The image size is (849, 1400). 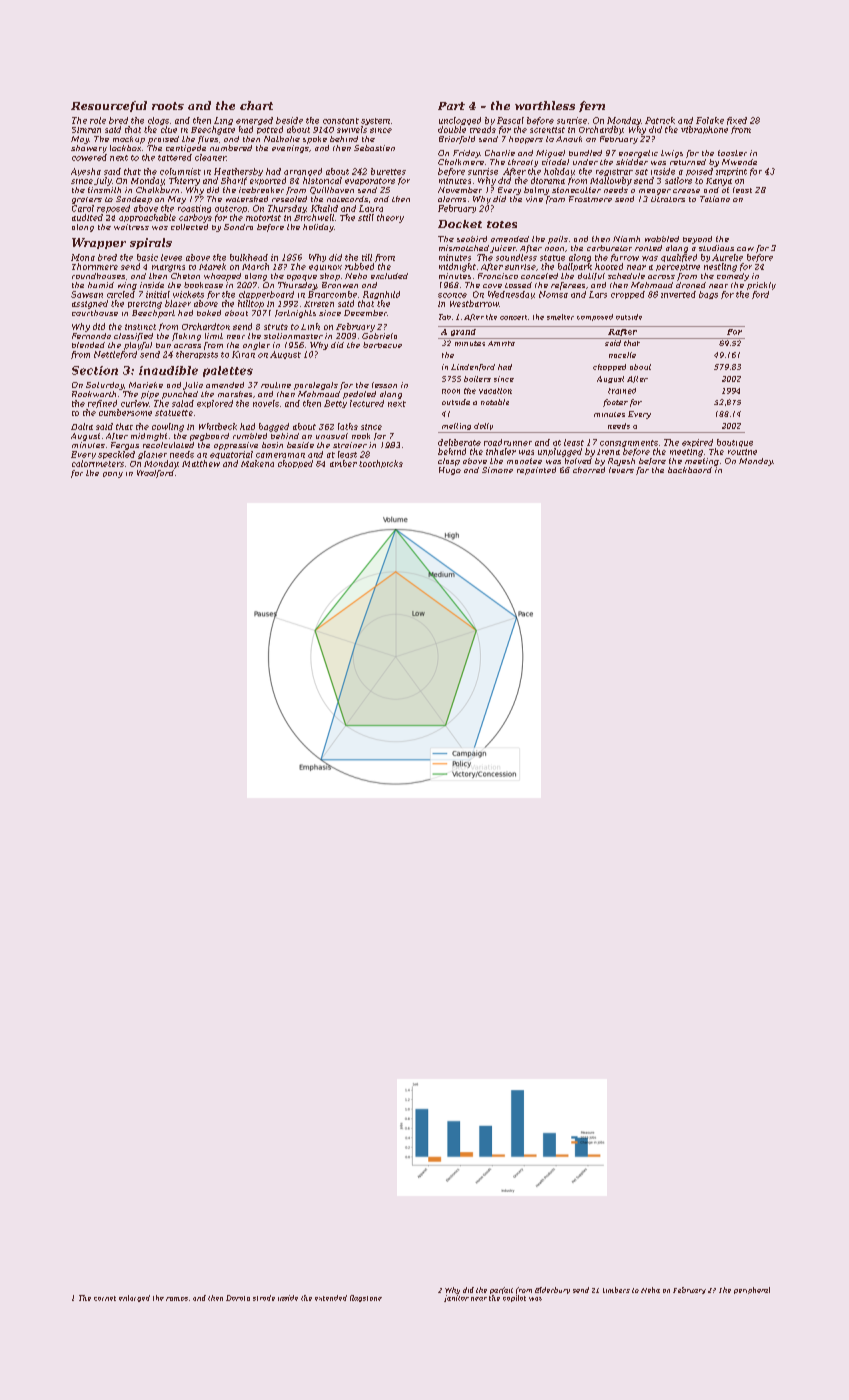 I want to click on trained, so click(x=622, y=391).
